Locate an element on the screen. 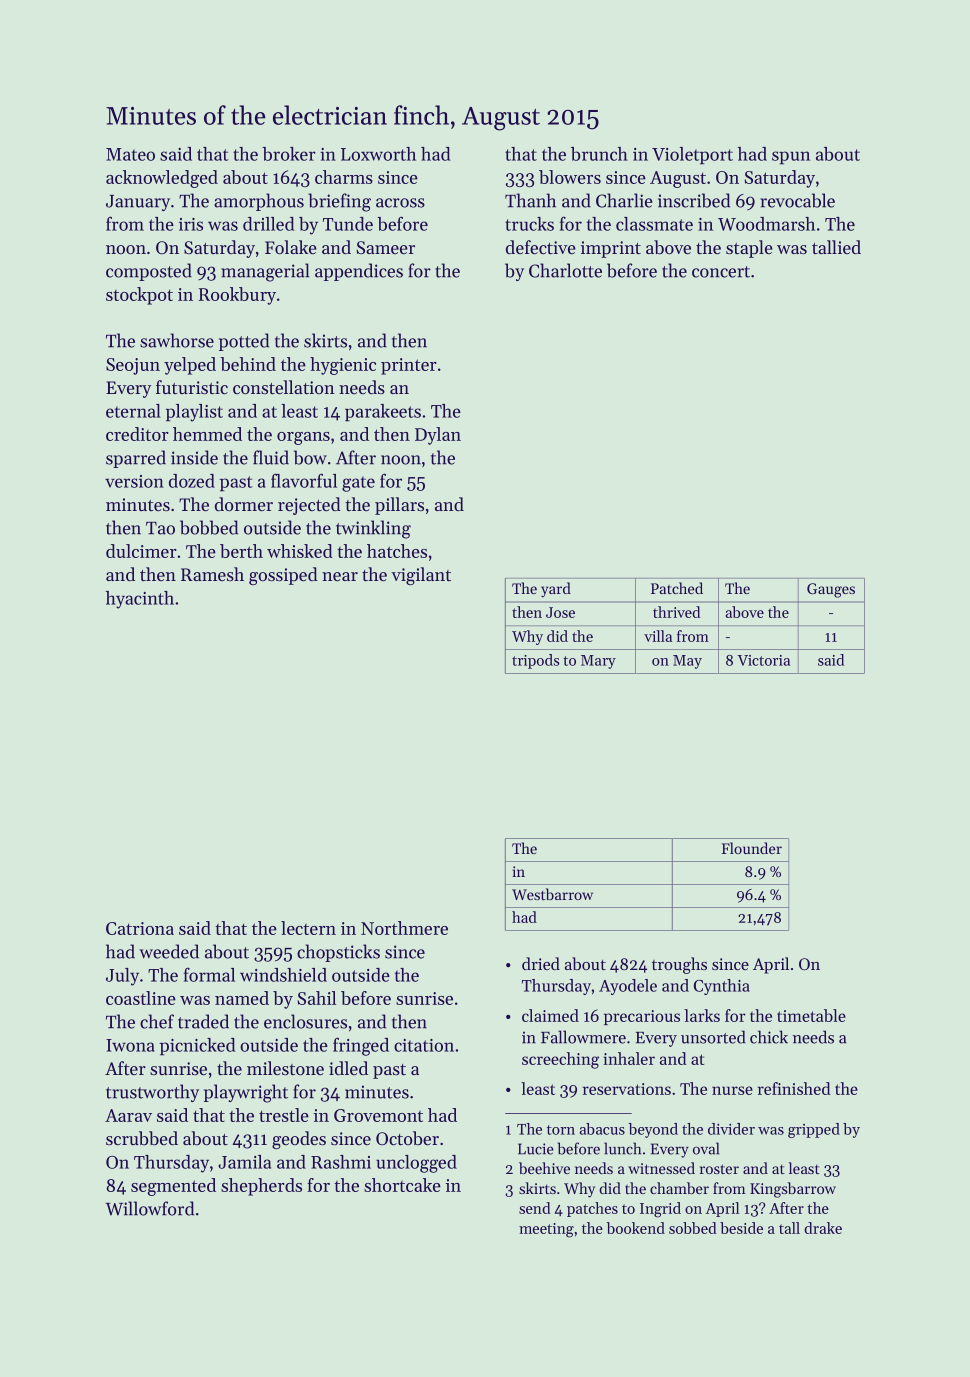 The width and height of the screenshot is (970, 1377). Grovemont is located at coordinates (378, 1115).
